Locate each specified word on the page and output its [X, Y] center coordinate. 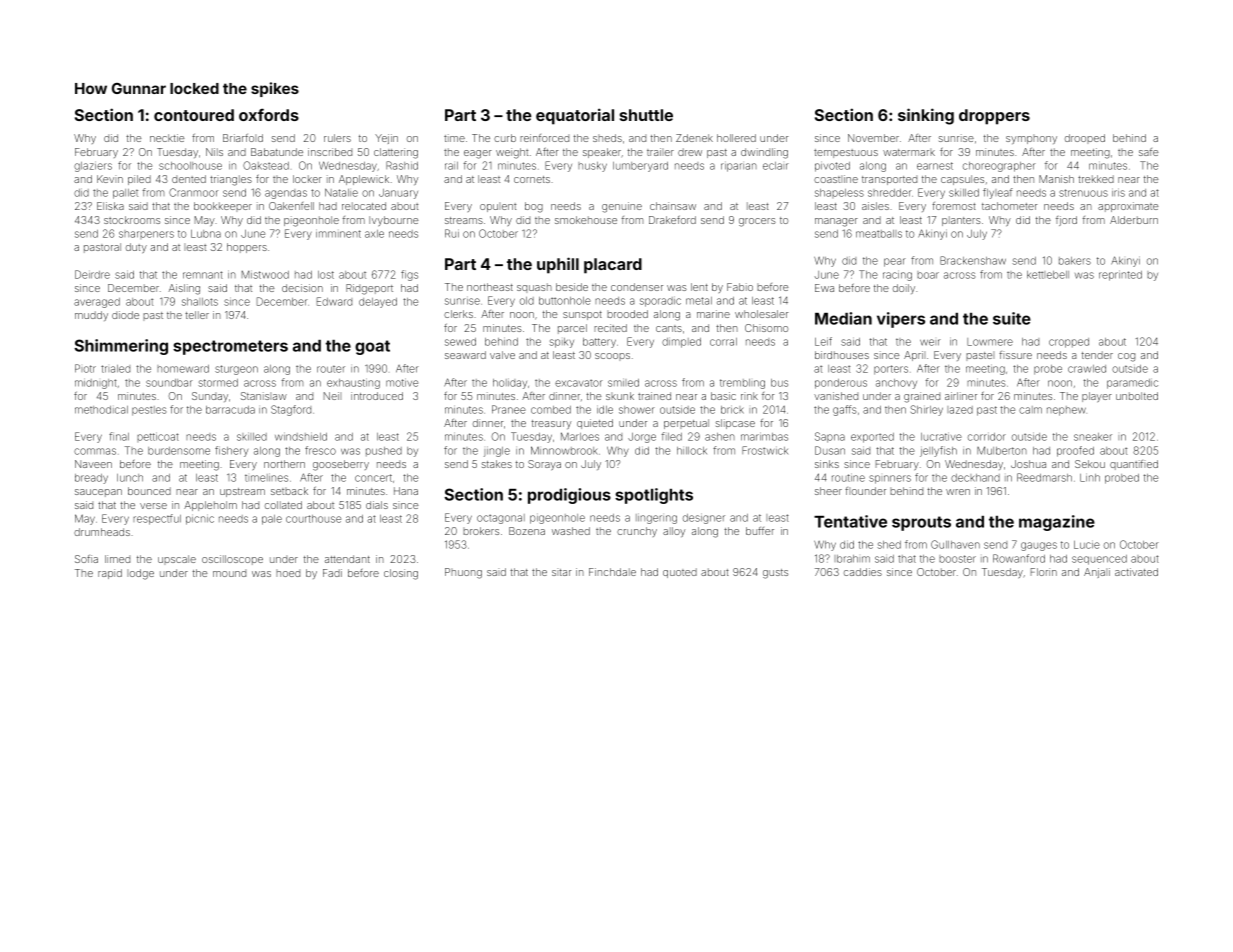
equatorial [575, 116]
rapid [110, 574]
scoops [612, 357]
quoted [680, 573]
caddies [863, 572]
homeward [183, 369]
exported [872, 438]
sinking [926, 116]
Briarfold [243, 138]
